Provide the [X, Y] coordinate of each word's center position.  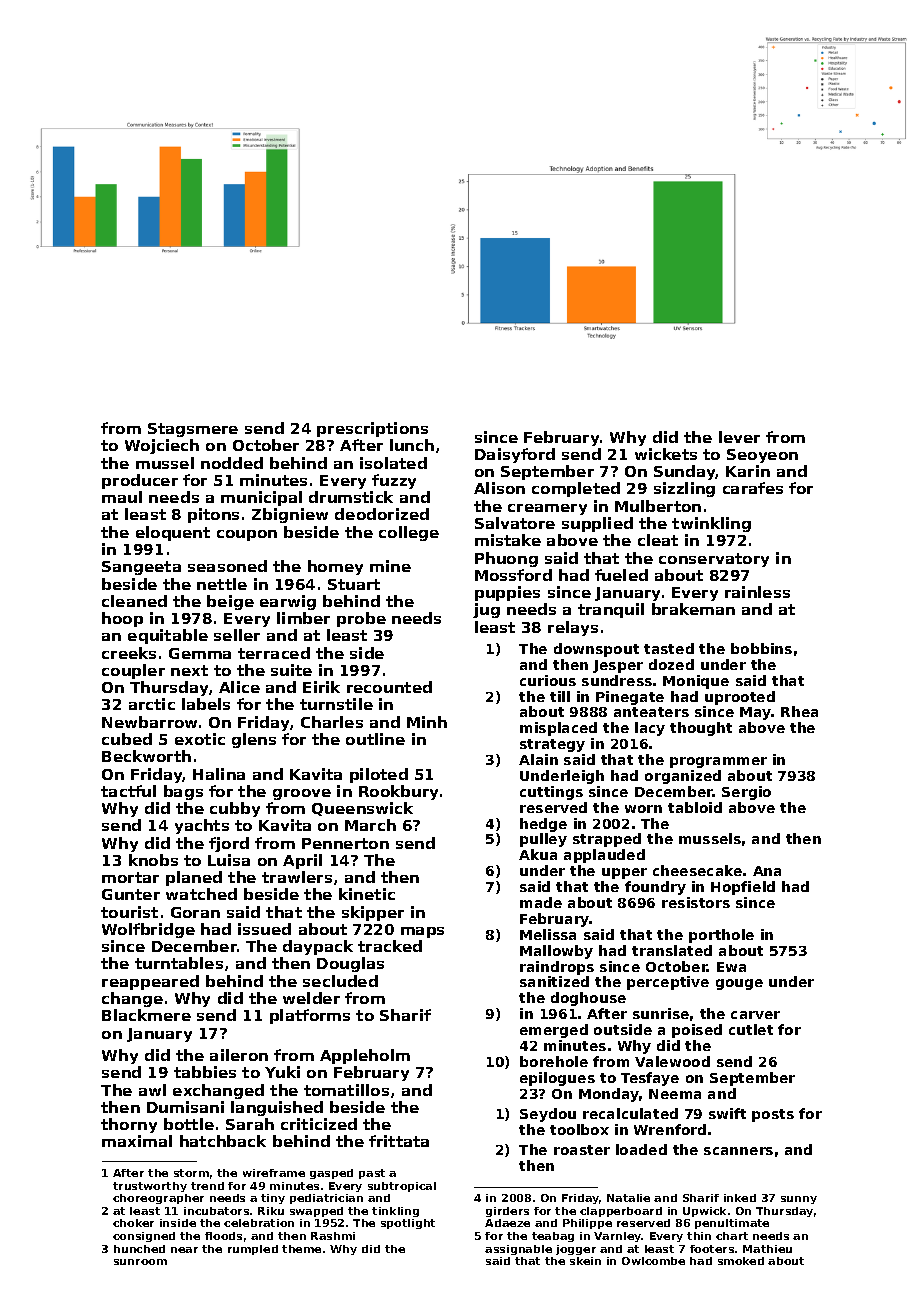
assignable [518, 1250]
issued [264, 929]
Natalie [628, 1198]
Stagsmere [193, 430]
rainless [757, 592]
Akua [538, 854]
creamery [547, 509]
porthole [721, 936]
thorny [129, 1125]
